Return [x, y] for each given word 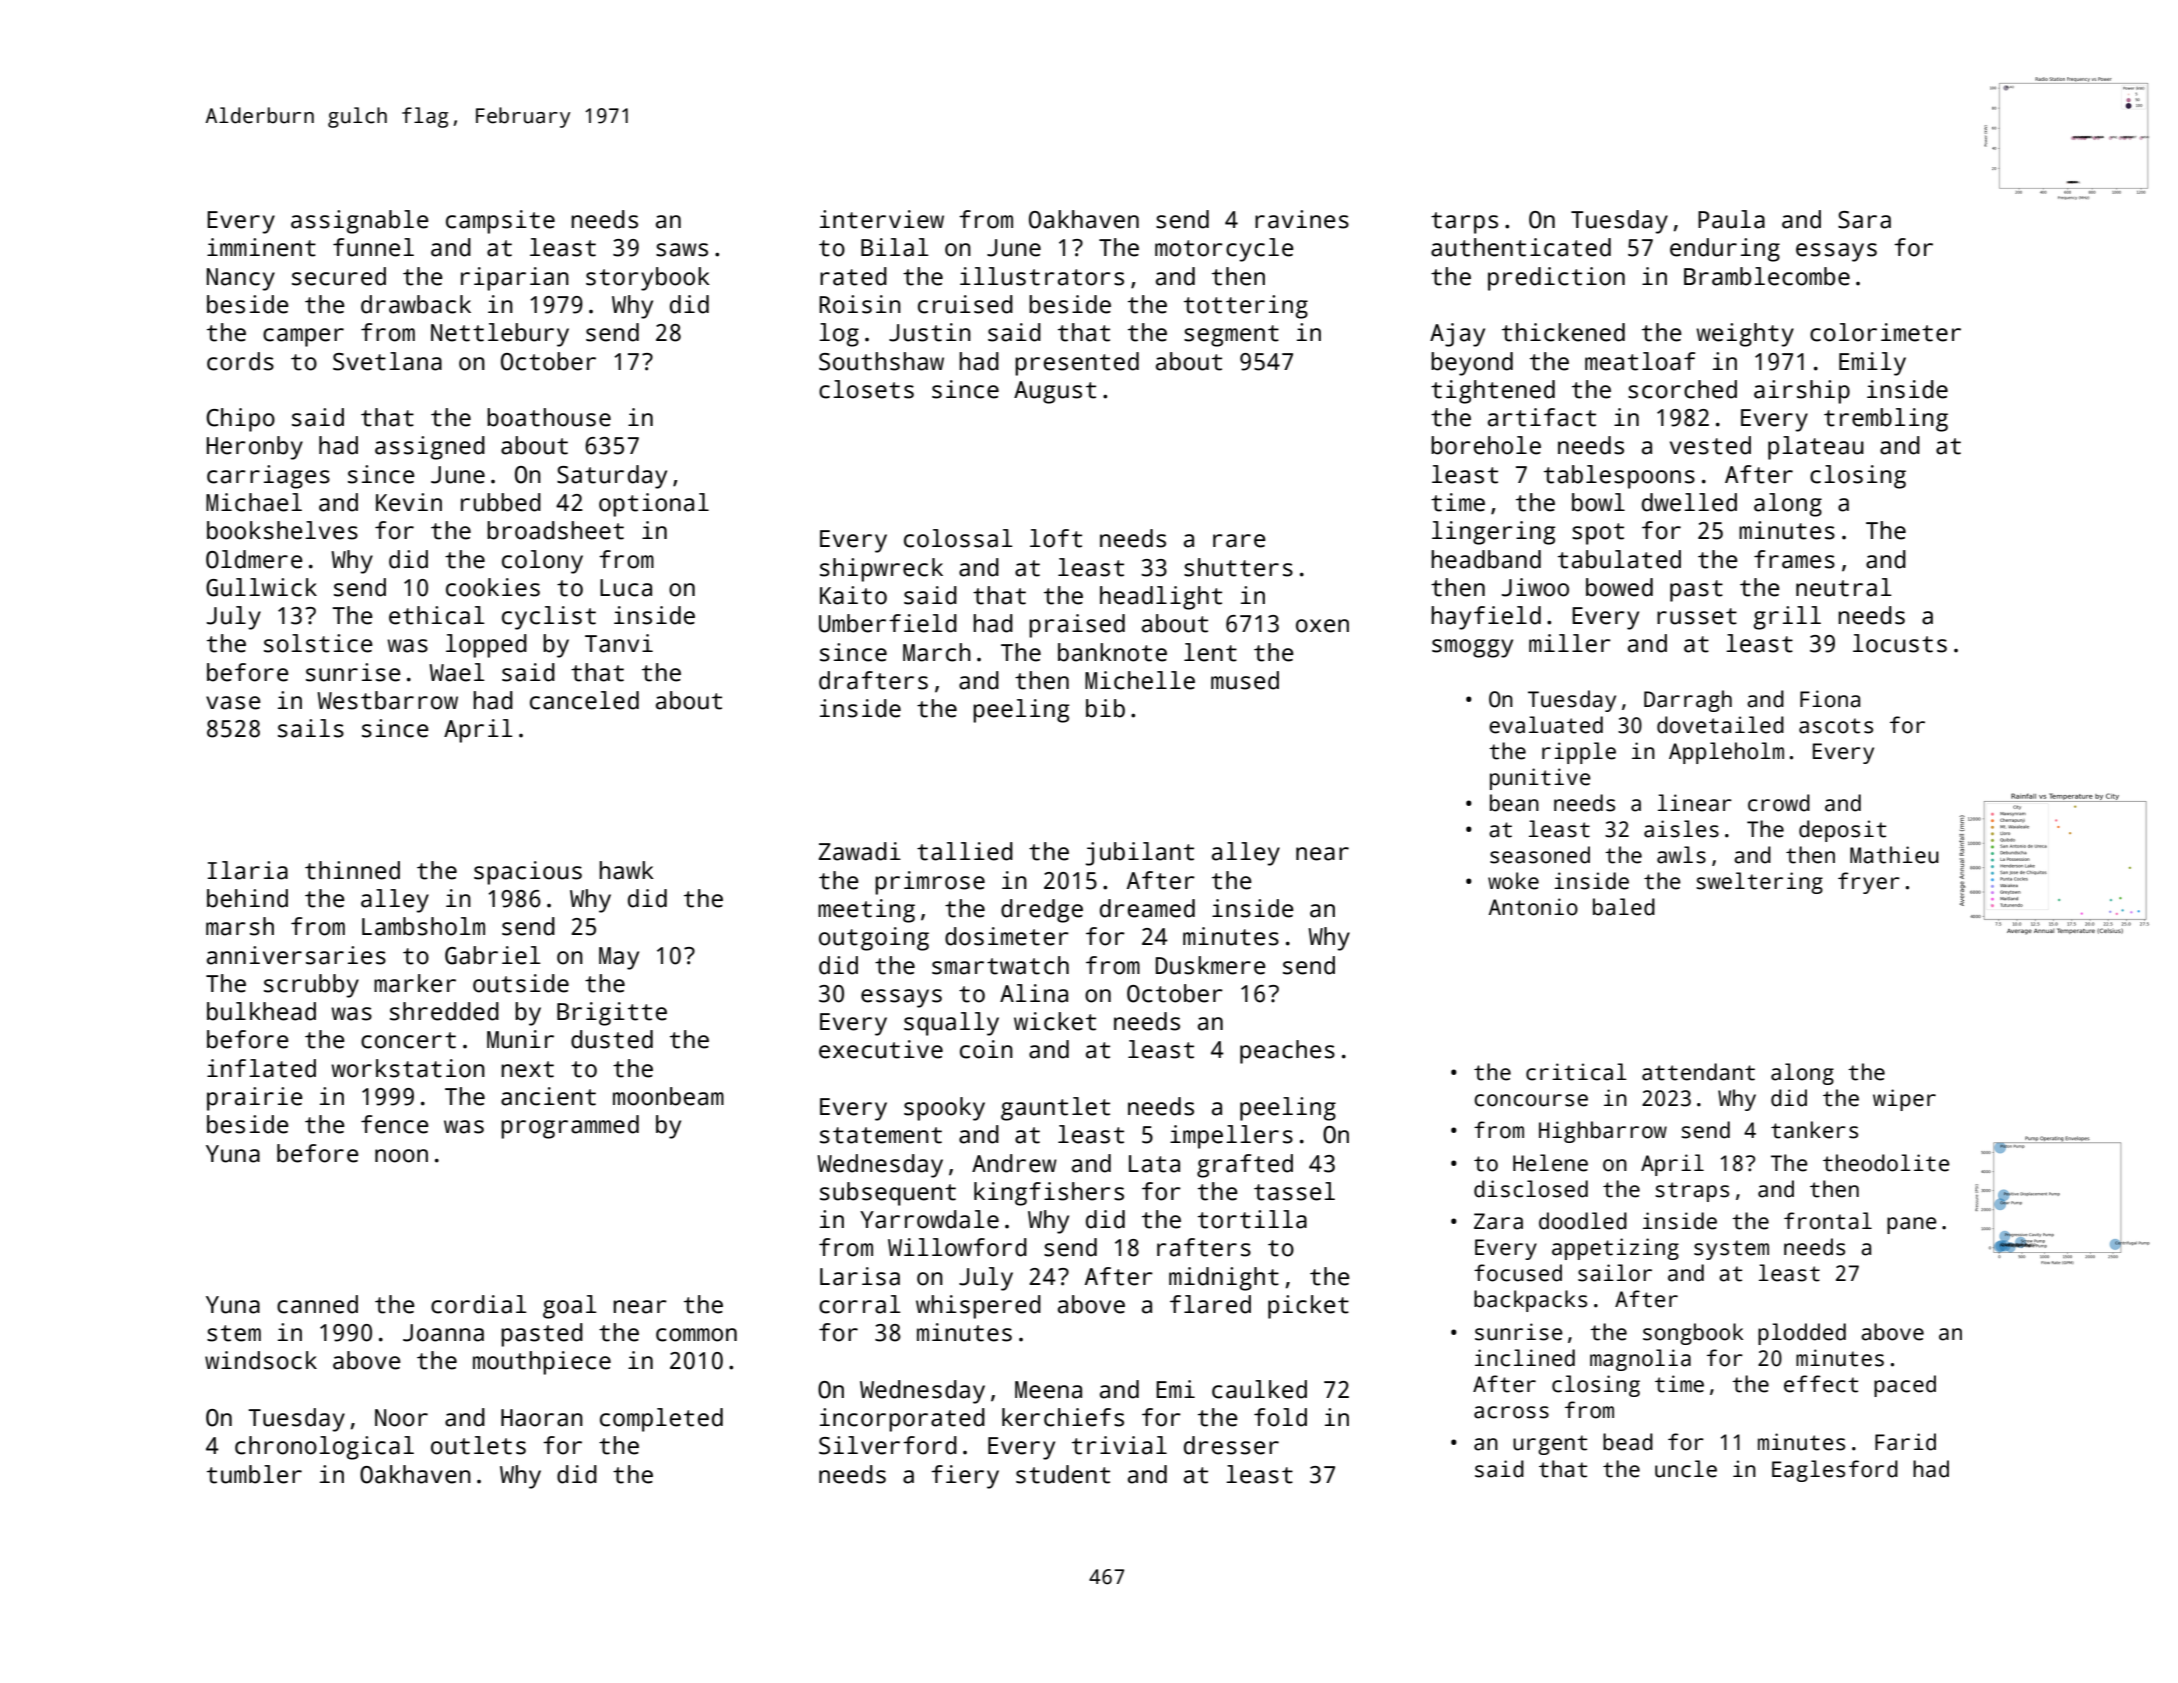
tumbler [254, 1474]
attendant [1698, 1072]
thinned [352, 870]
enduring [1725, 250]
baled [1624, 907]
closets [866, 389]
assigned [430, 448]
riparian [515, 279]
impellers [1231, 1137]
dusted [612, 1039]
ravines [1302, 219]
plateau [1816, 448]
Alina [1034, 993]
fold [1280, 1417]
